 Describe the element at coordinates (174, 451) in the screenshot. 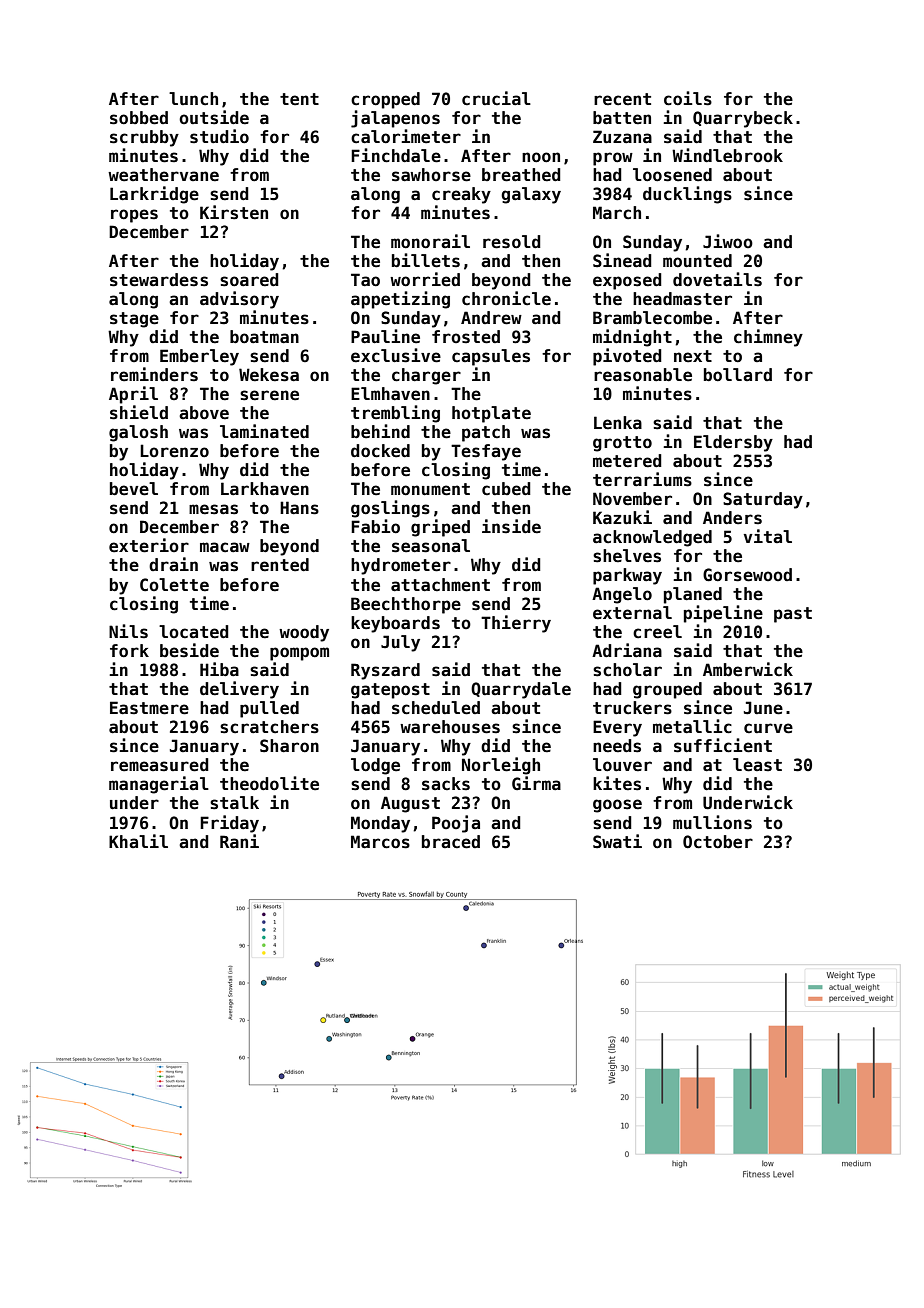

I see `Lorenzo` at that location.
